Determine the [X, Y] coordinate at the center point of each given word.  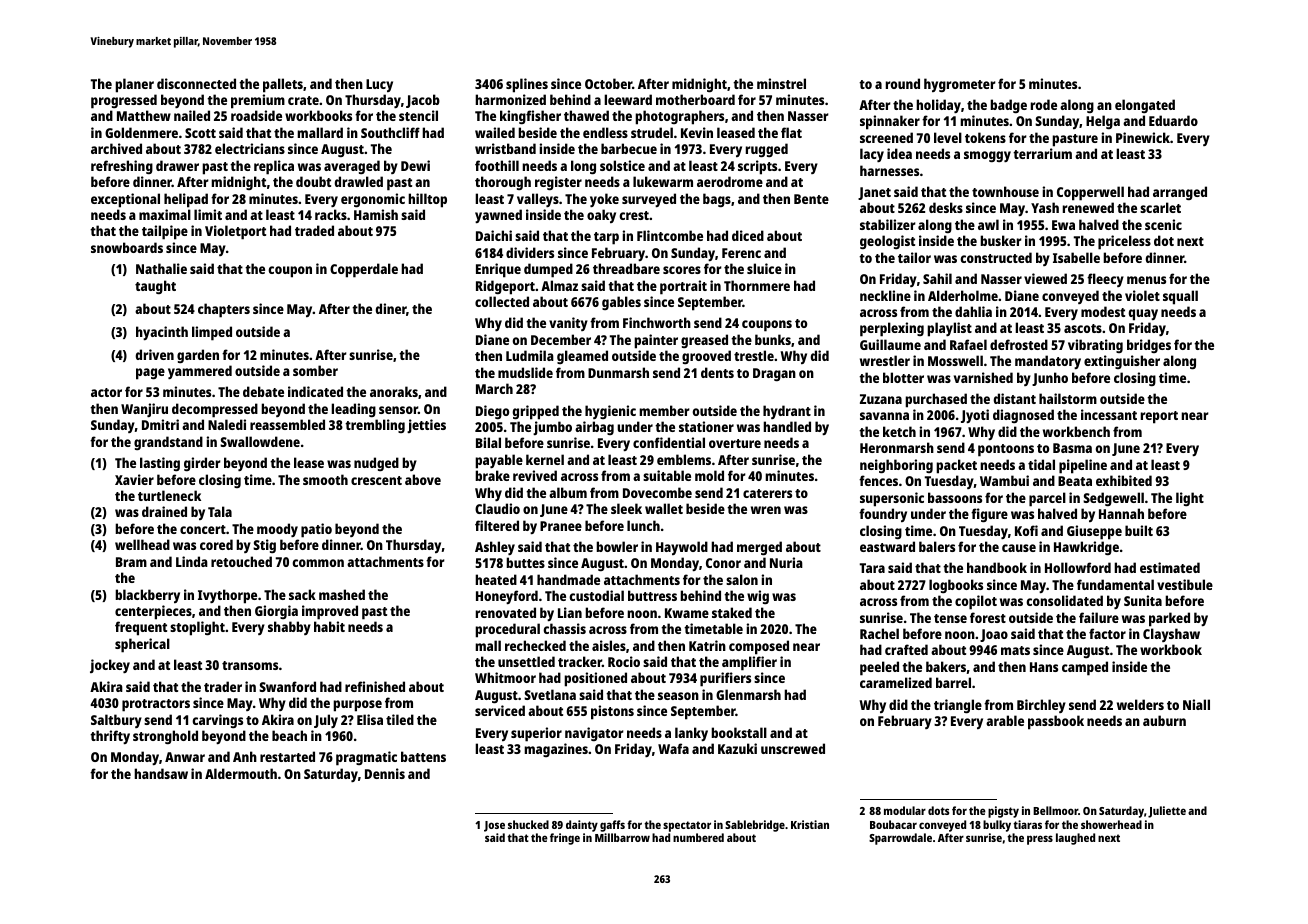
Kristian [810, 824]
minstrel [781, 83]
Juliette [1167, 812]
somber [315, 370]
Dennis [385, 773]
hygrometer [960, 85]
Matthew [144, 115]
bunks [773, 339]
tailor [914, 257]
